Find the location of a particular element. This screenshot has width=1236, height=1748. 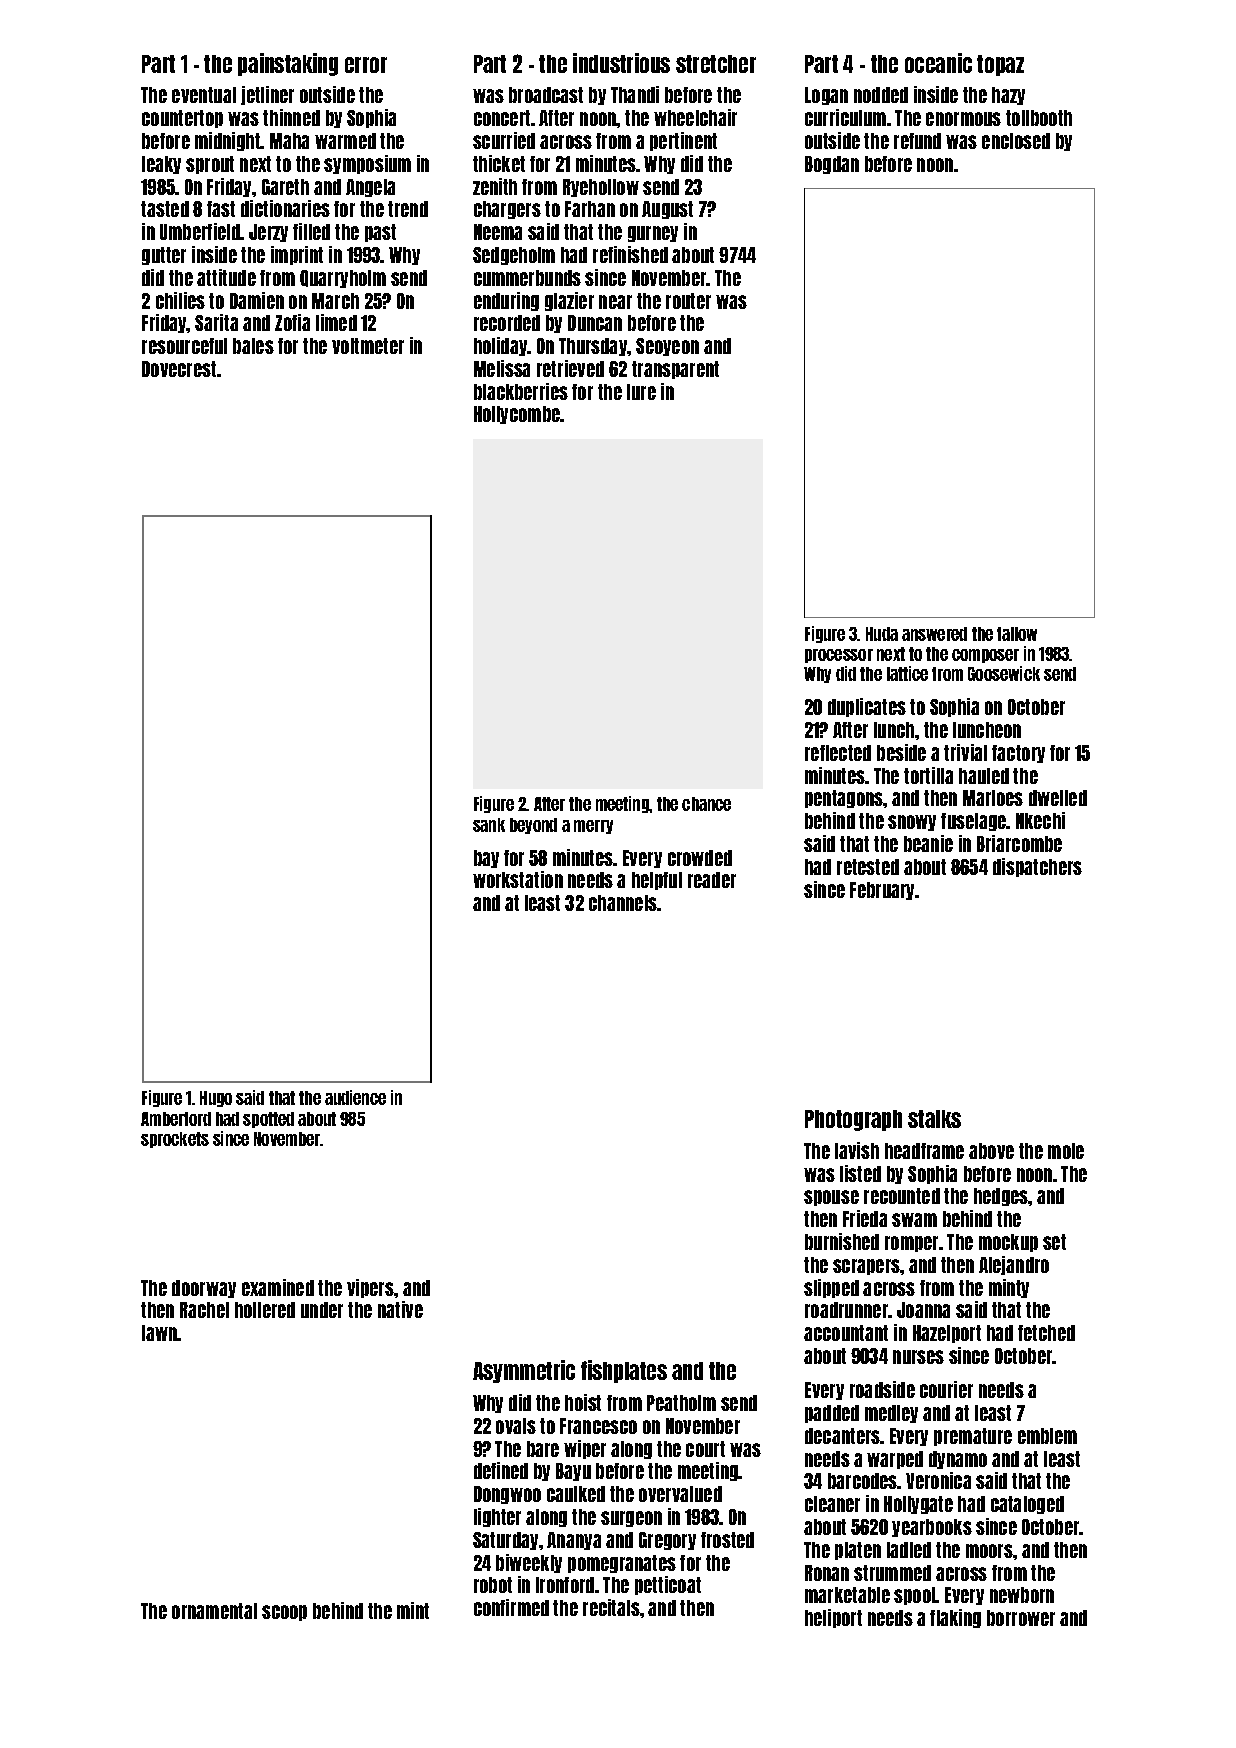

hauled is located at coordinates (984, 776).
